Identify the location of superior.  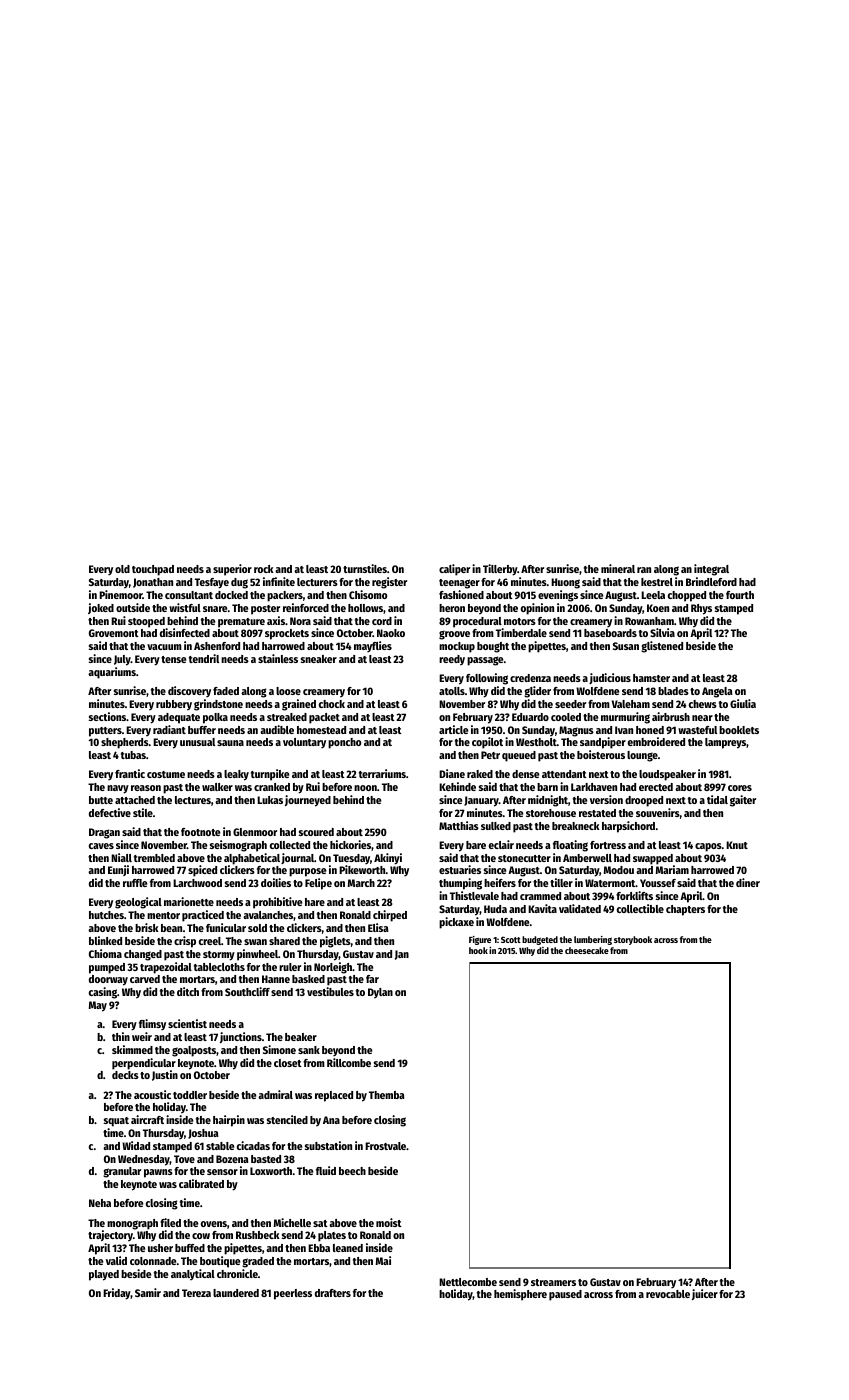
(232, 570).
